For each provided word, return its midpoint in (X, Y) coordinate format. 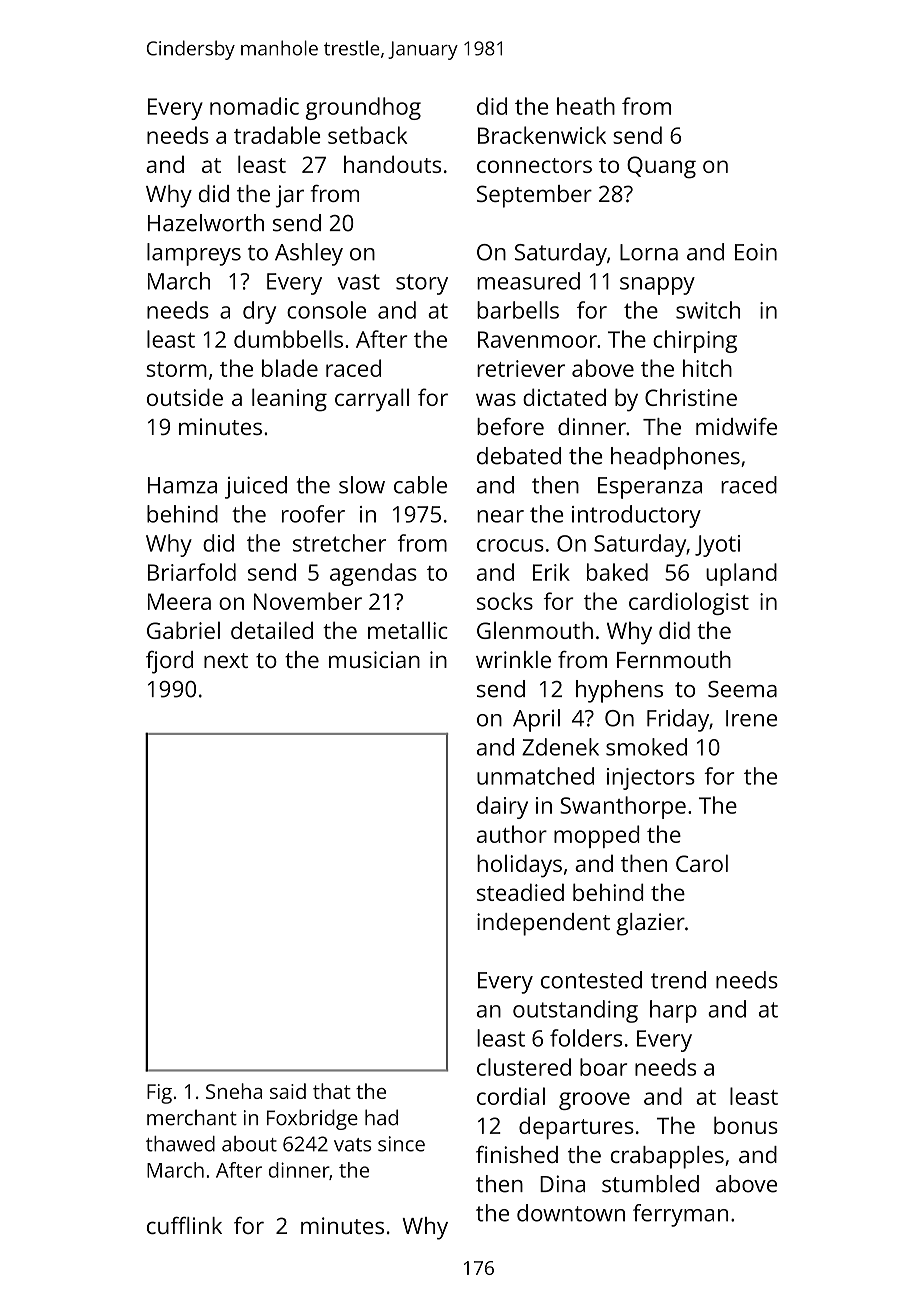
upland (741, 574)
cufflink (184, 1225)
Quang (661, 167)
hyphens (619, 691)
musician (374, 659)
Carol (702, 863)
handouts (392, 164)
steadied (520, 892)
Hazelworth (206, 223)
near (500, 516)
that (332, 1091)
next (226, 660)
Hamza (182, 485)
